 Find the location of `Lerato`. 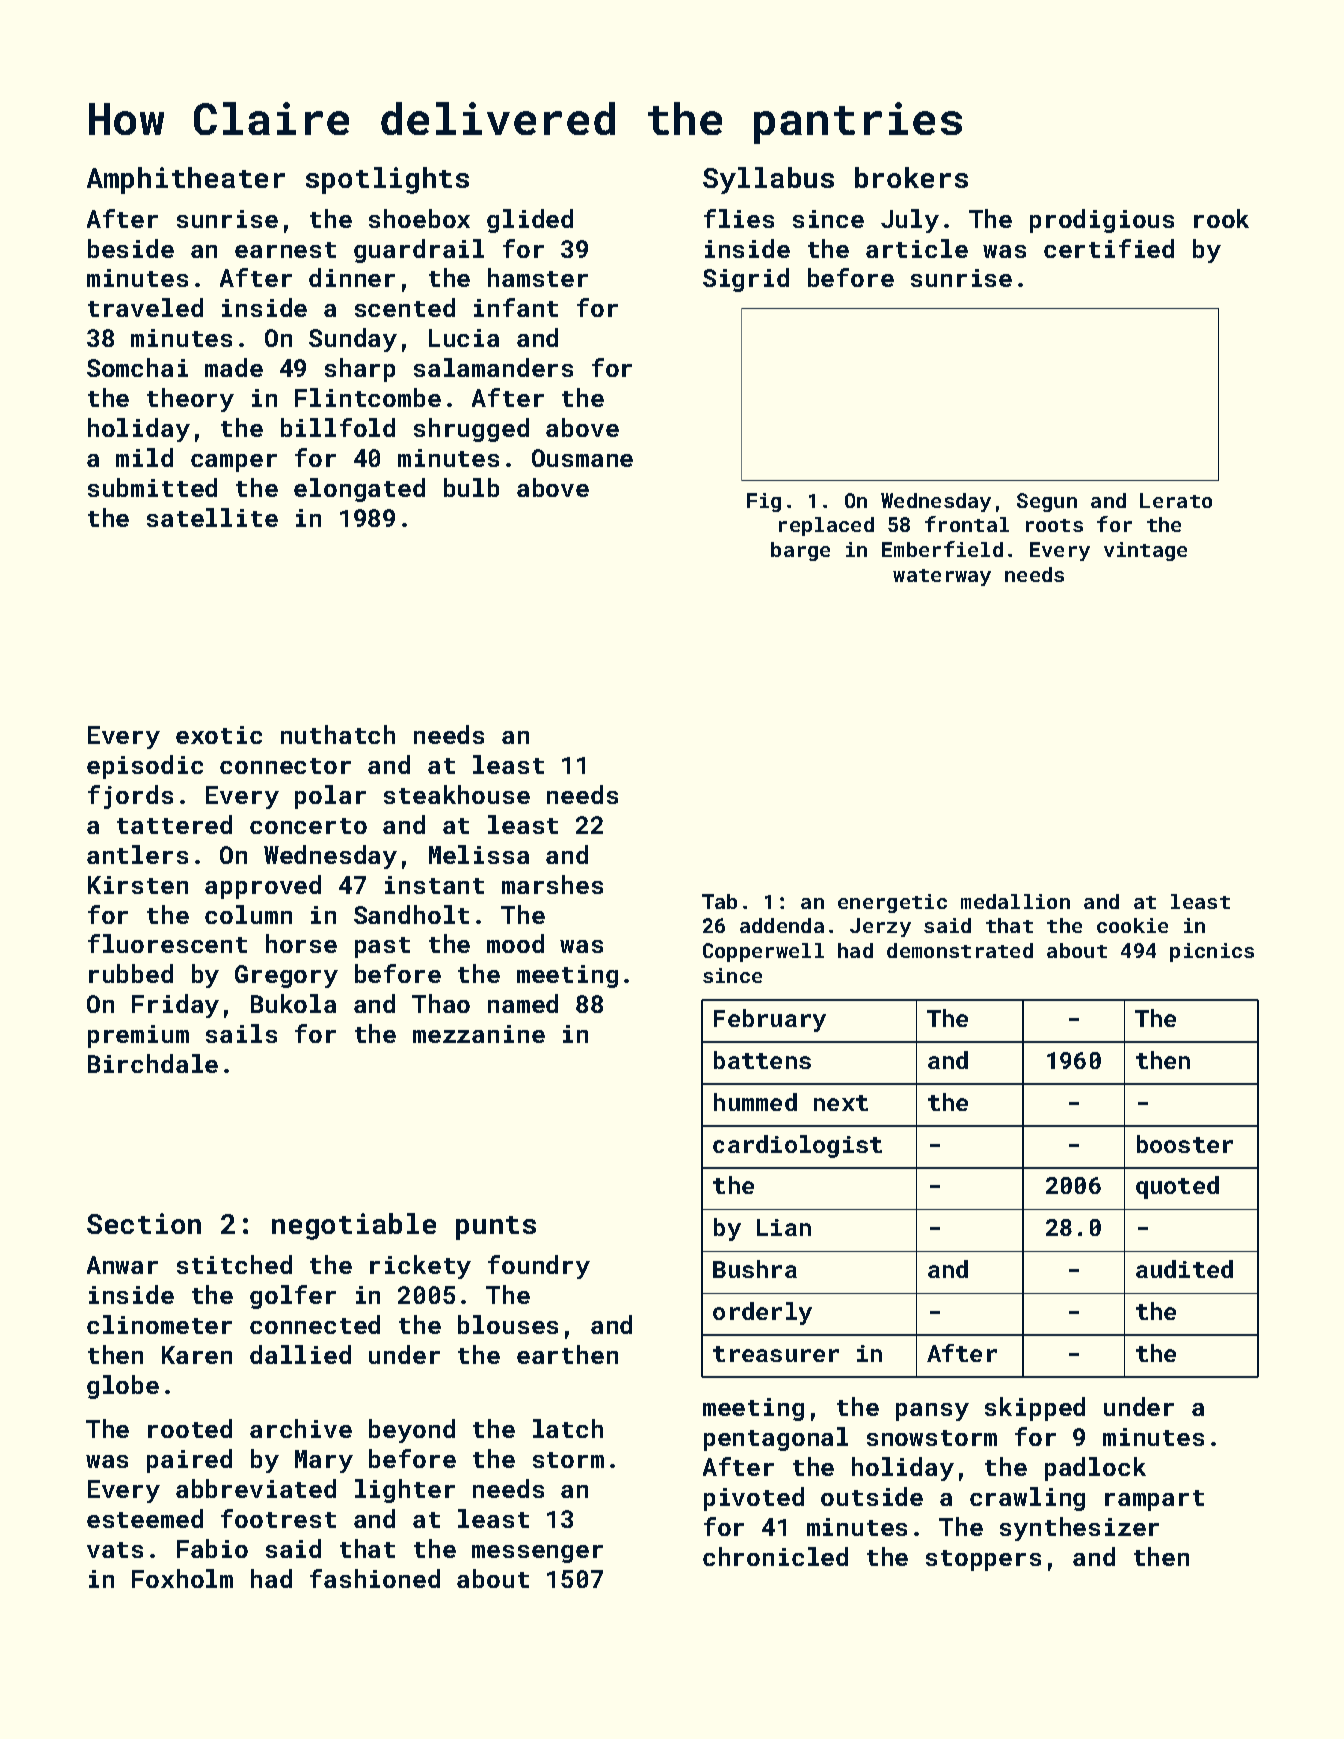

Lerato is located at coordinates (1176, 500).
